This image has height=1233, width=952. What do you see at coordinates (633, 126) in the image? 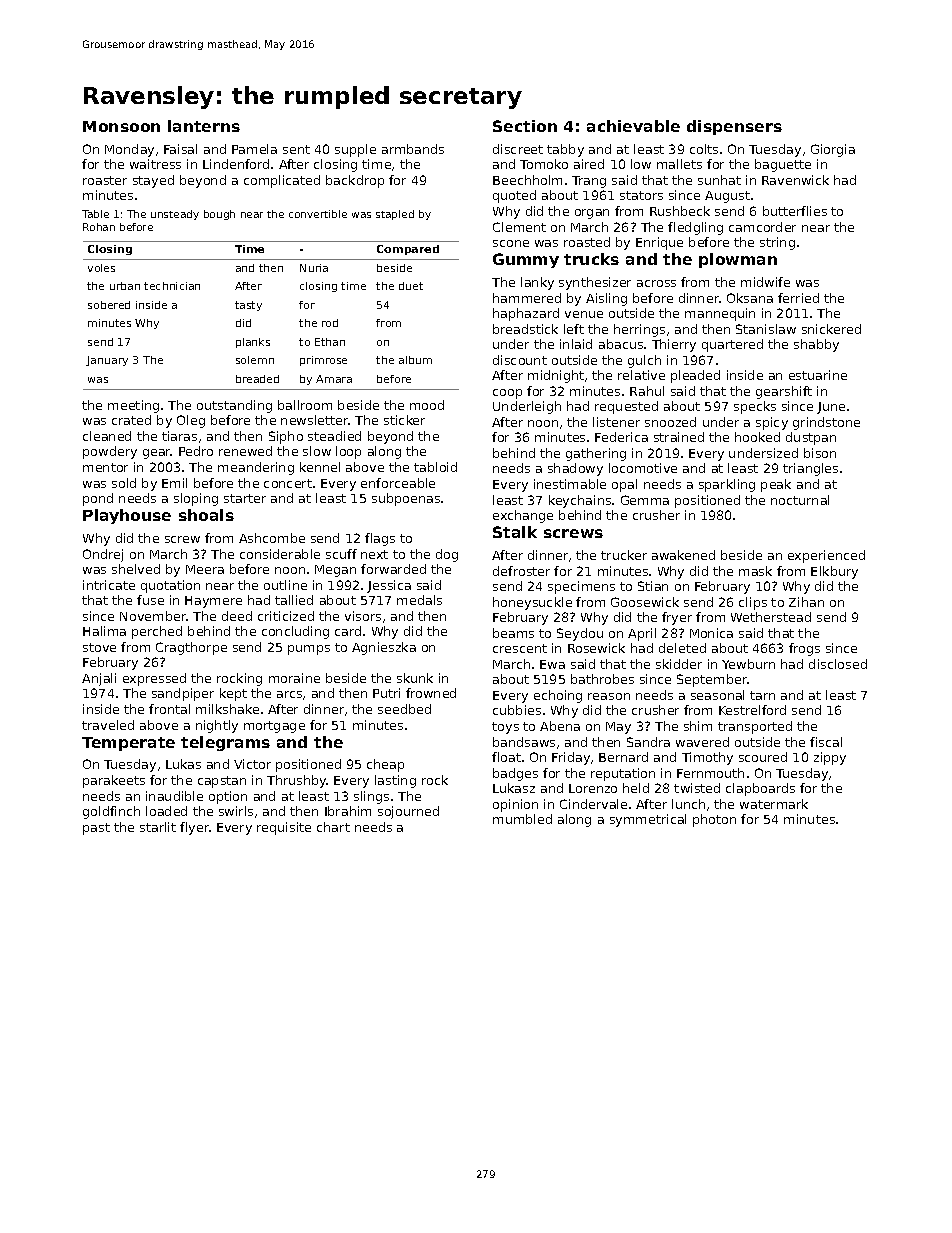
I see `achievable` at bounding box center [633, 126].
